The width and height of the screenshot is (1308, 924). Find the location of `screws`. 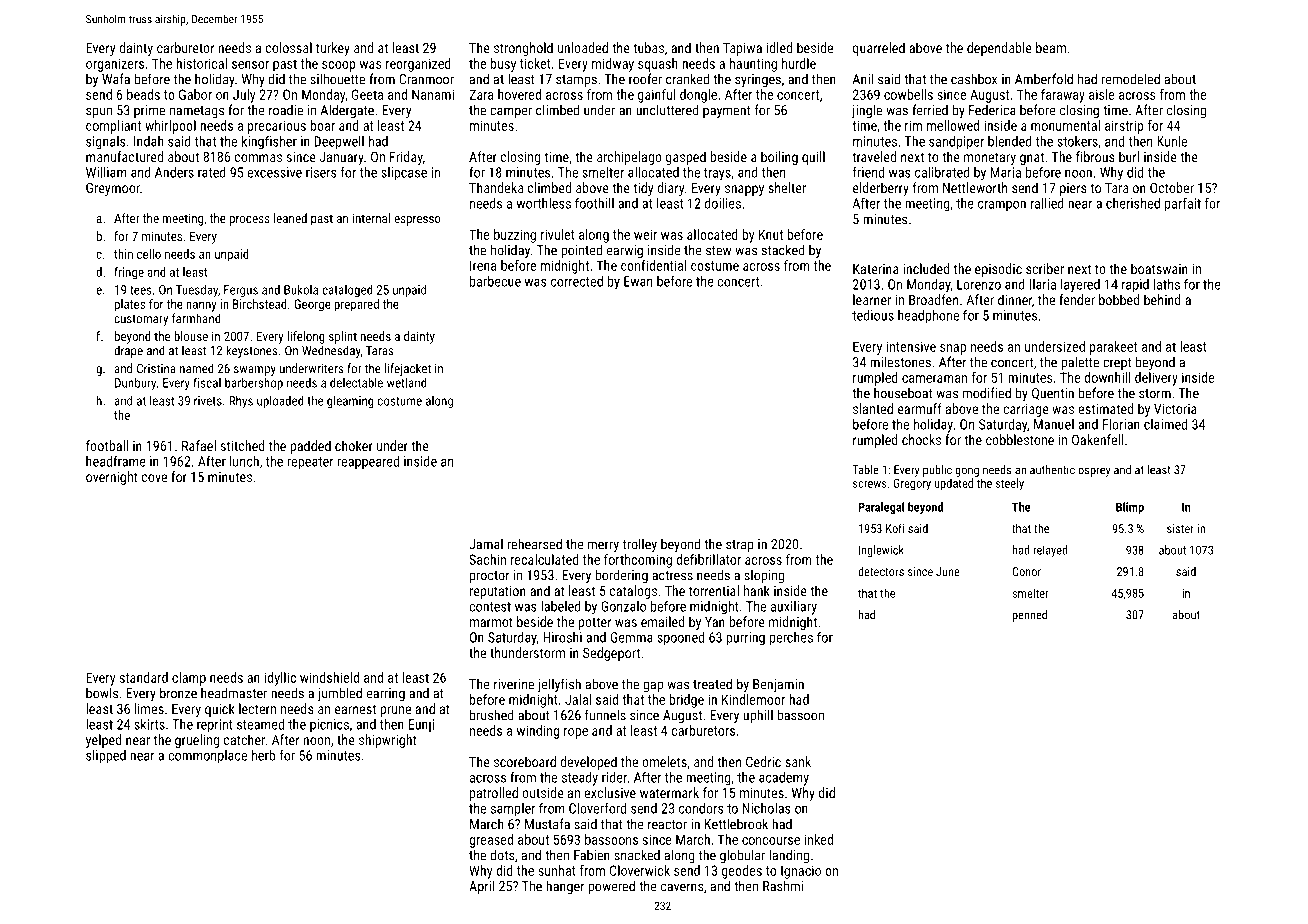

screws is located at coordinates (869, 484).
